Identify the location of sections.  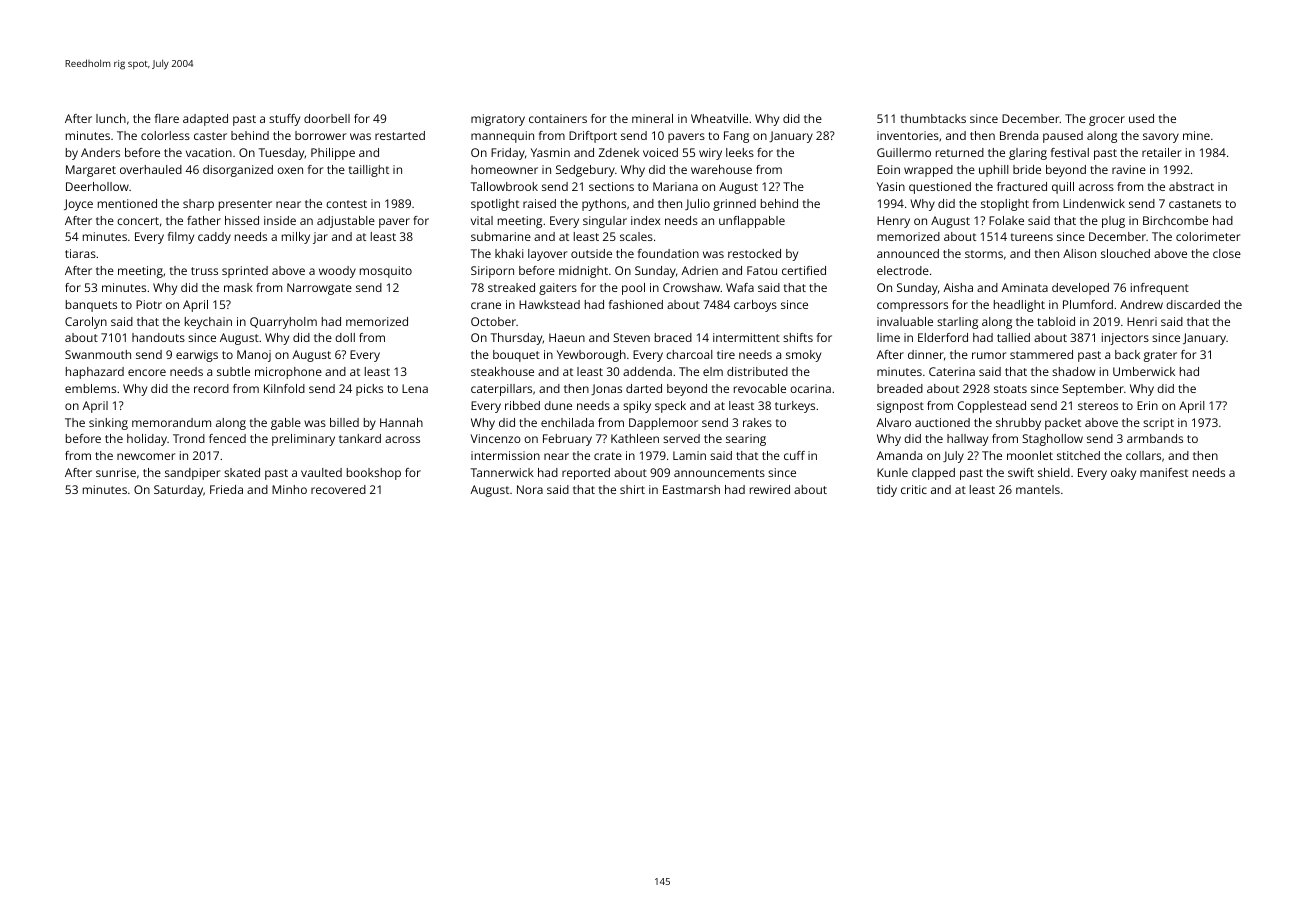
(611, 186).
